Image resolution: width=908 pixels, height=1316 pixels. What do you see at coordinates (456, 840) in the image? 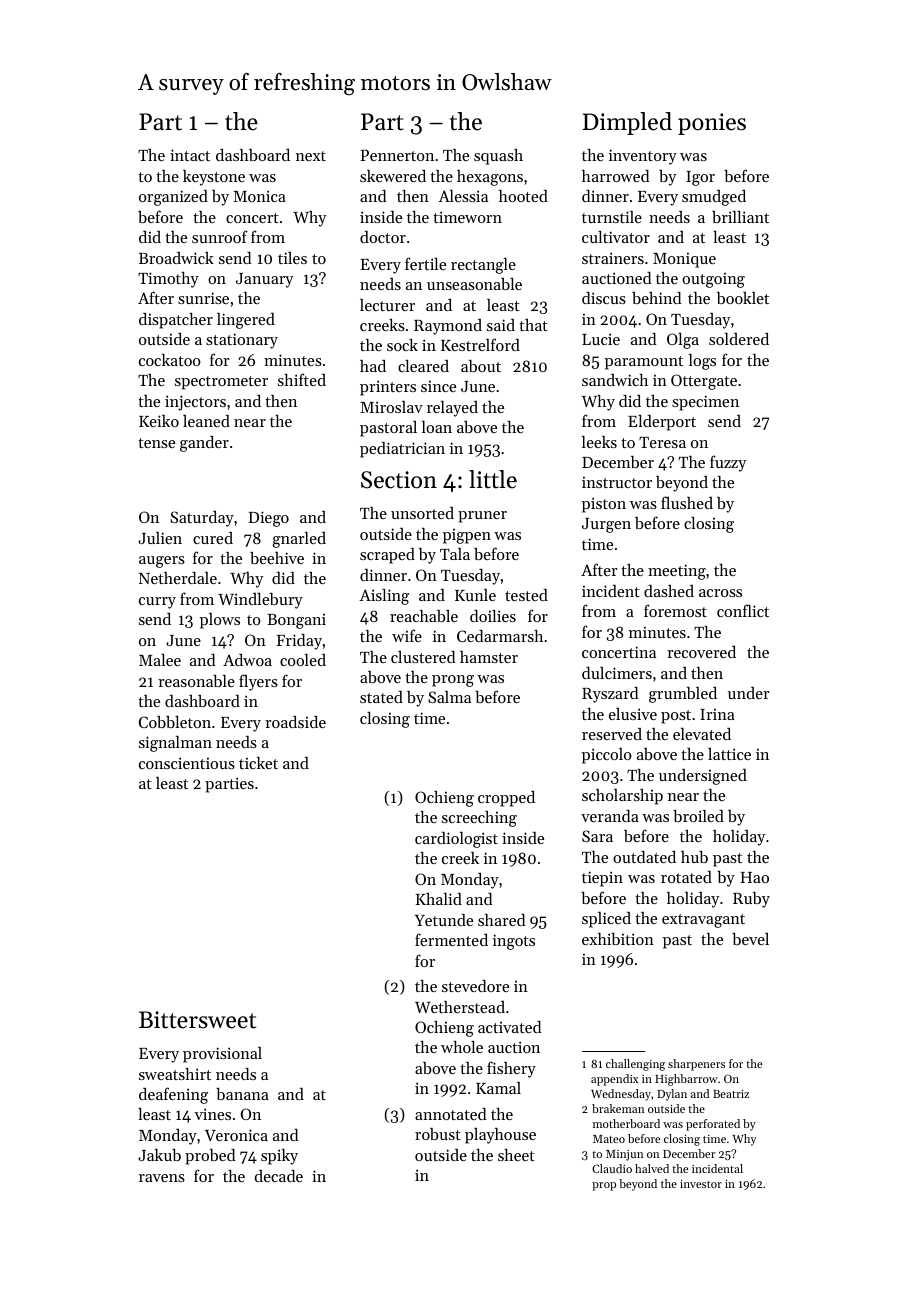
I see `cardiologist` at bounding box center [456, 840].
